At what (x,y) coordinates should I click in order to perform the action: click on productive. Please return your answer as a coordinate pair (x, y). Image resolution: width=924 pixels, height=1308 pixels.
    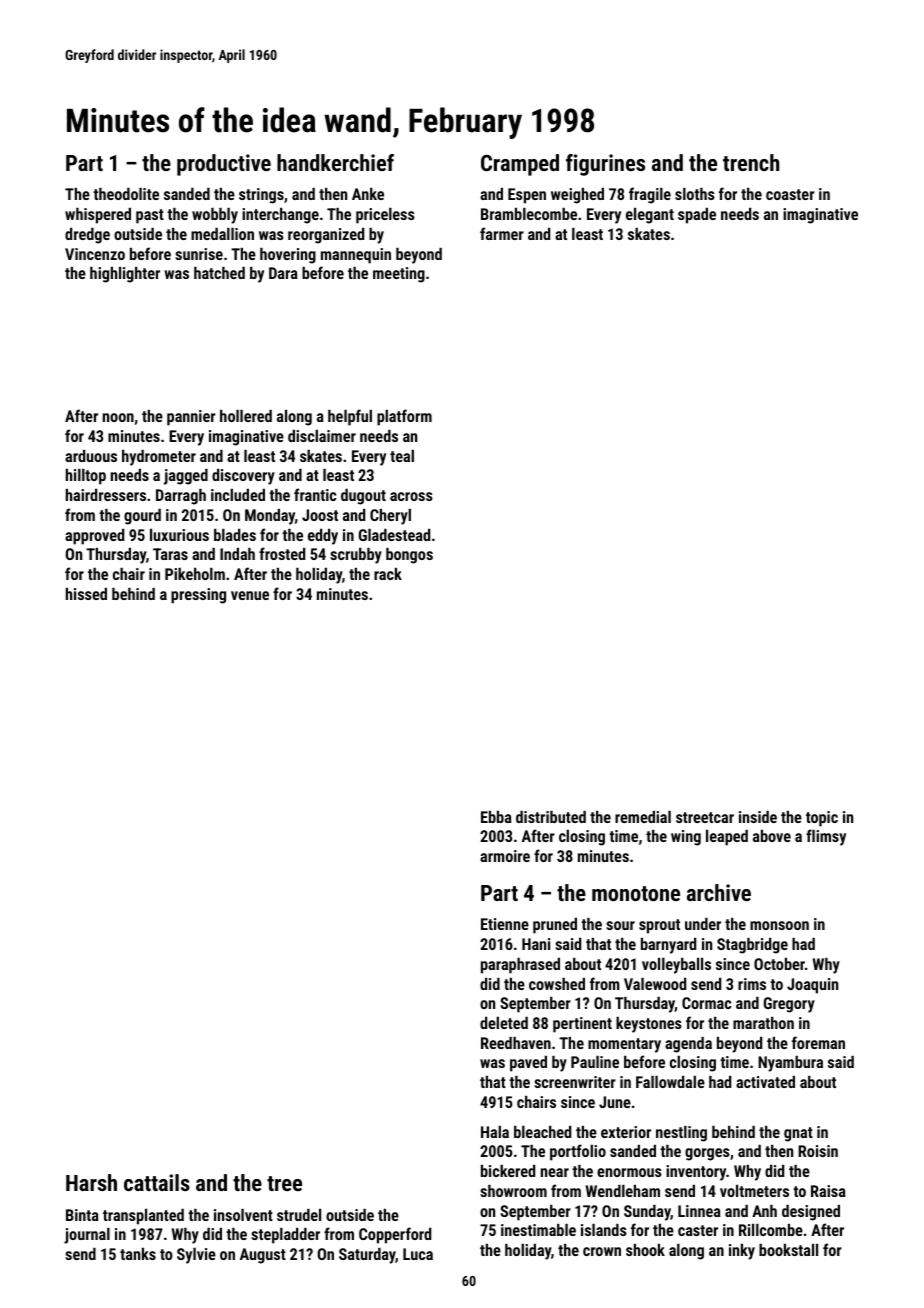
    Looking at the image, I should click on (224, 165).
